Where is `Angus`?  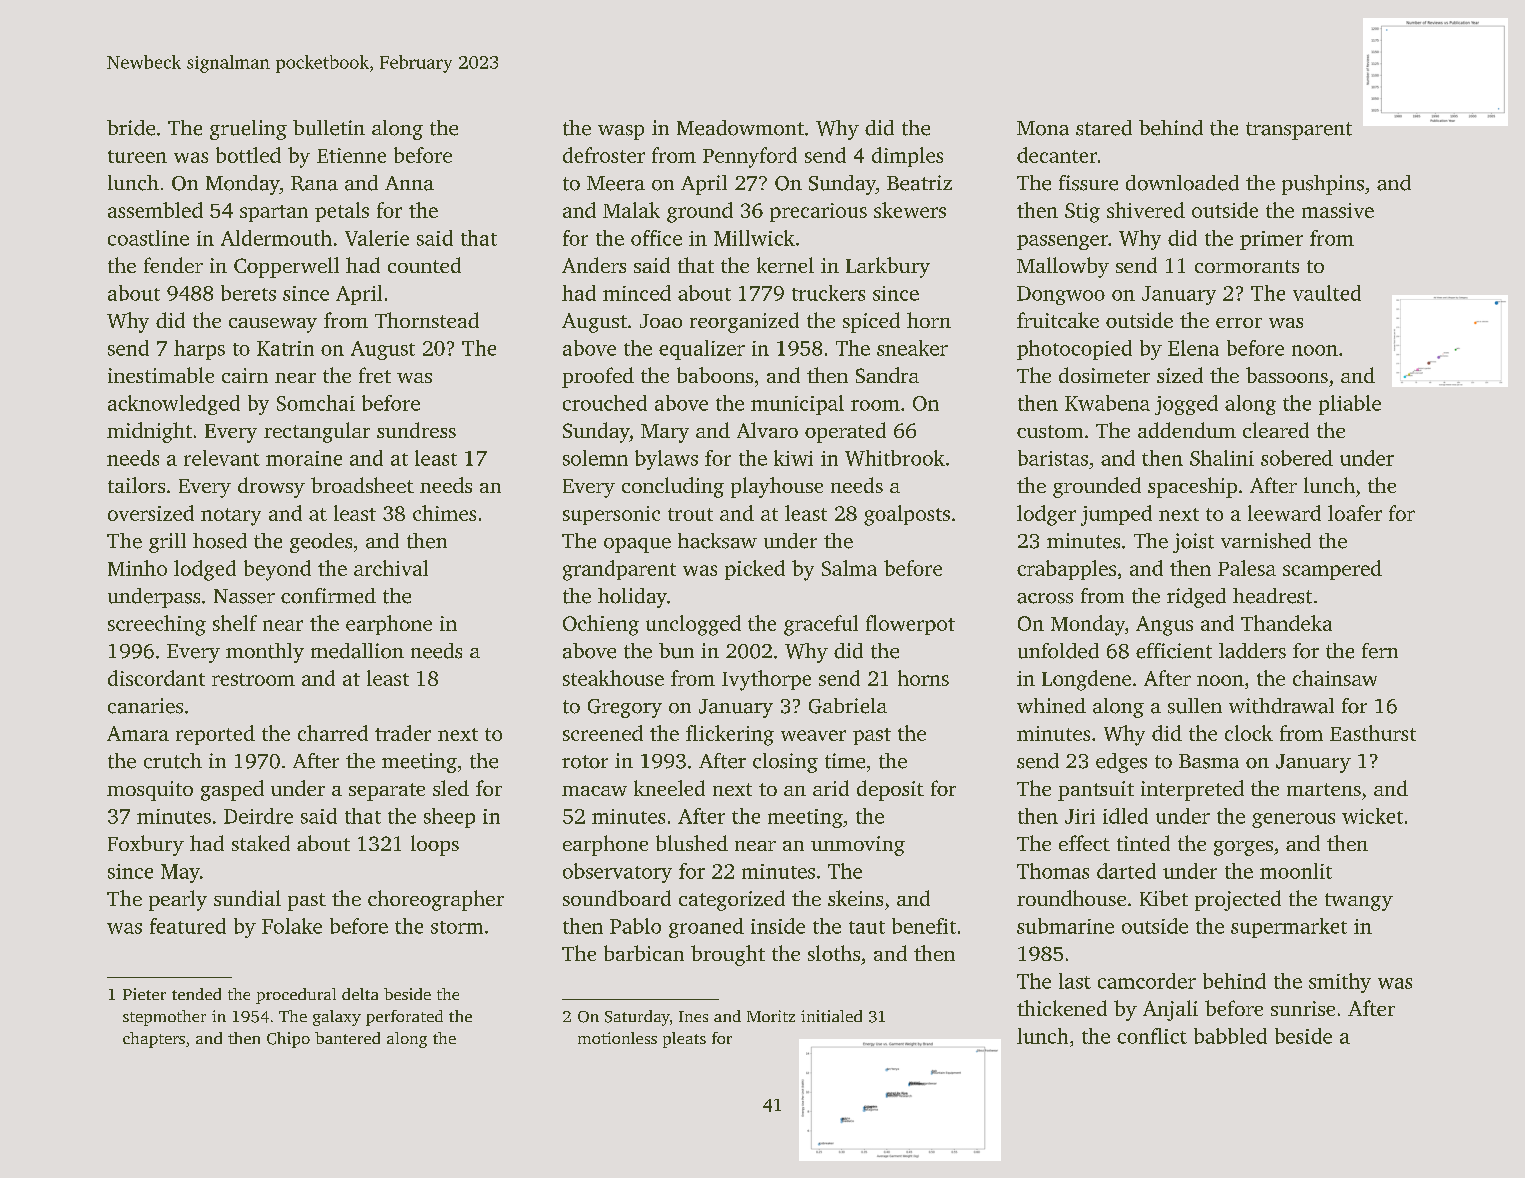
Angus is located at coordinates (1164, 626).
